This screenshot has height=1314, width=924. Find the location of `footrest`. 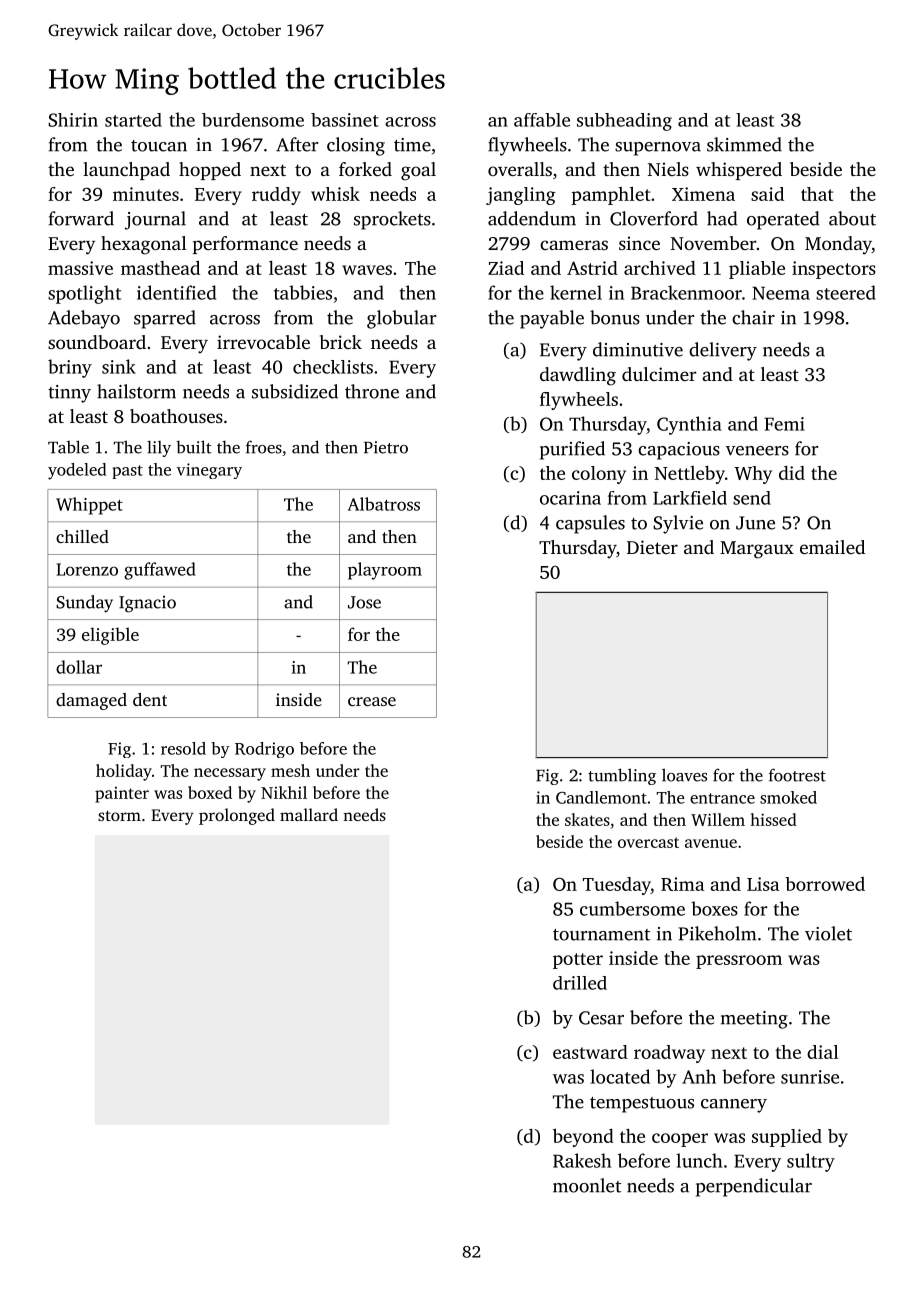

footrest is located at coordinates (797, 775).
